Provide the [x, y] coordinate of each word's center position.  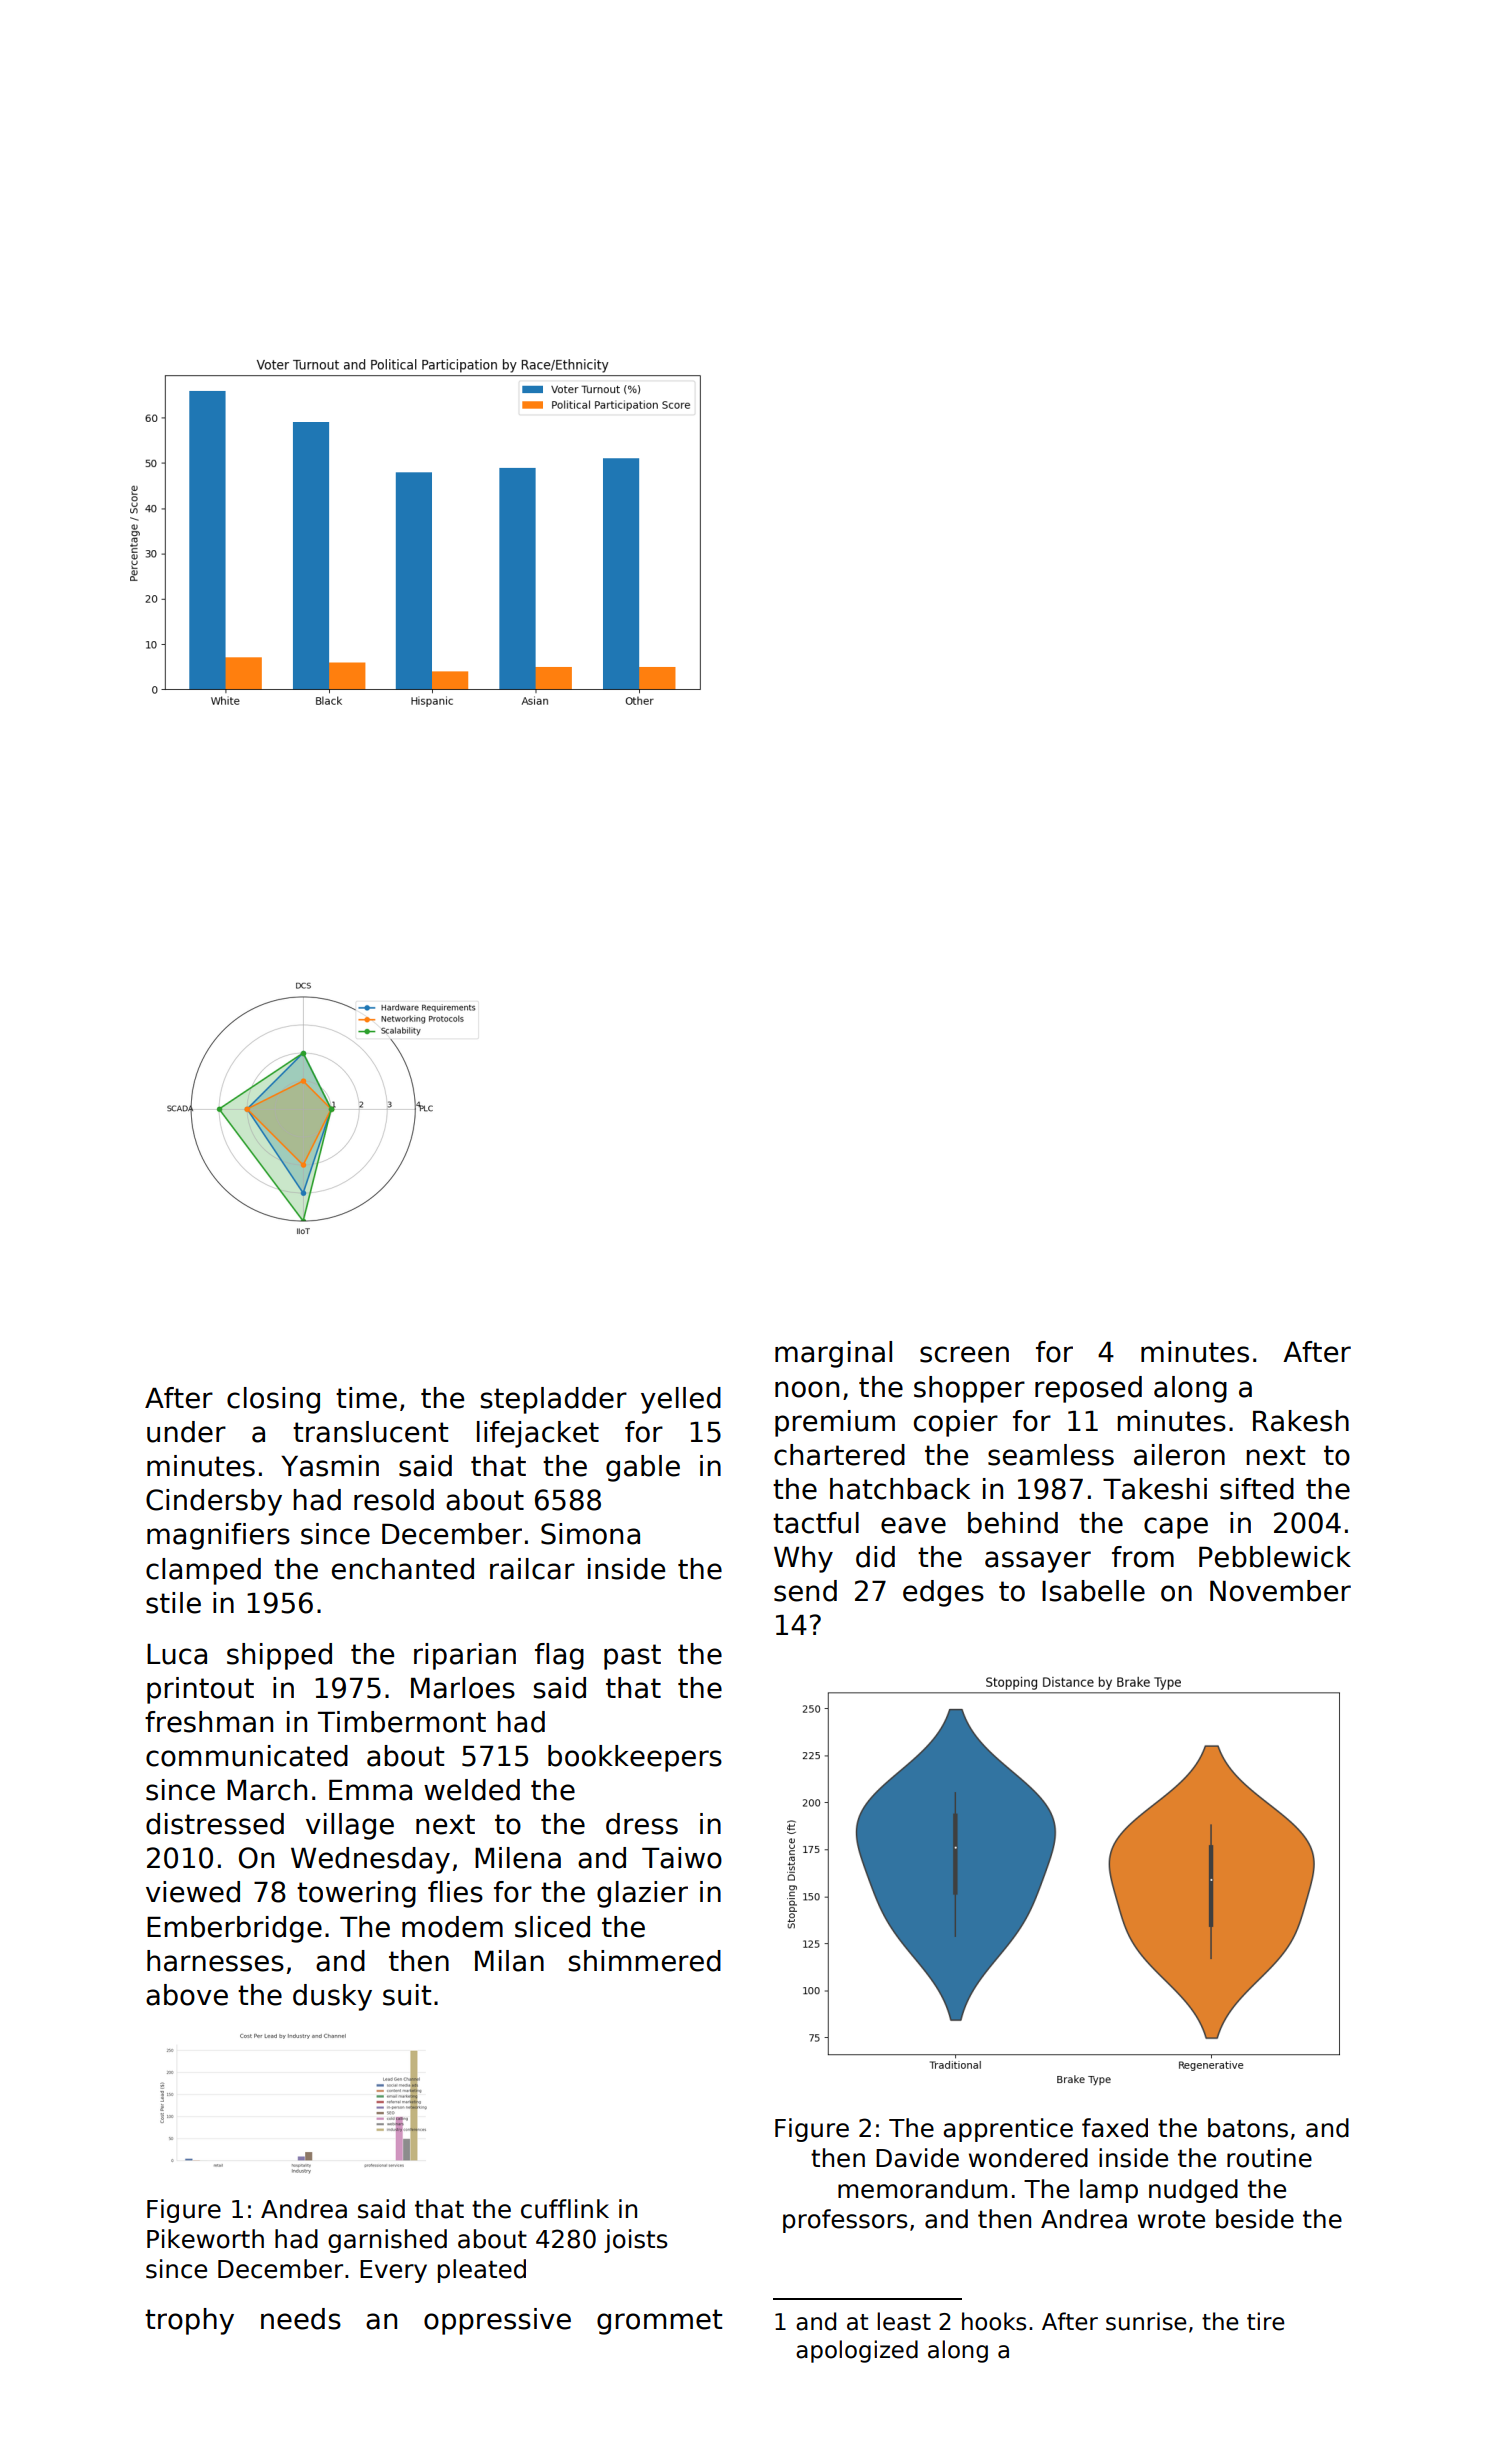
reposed [1088, 1389]
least [904, 2321]
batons [1248, 2128]
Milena [518, 1858]
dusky [332, 1997]
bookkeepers [635, 1758]
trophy [189, 2321]
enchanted [403, 1569]
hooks [994, 2321]
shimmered [644, 1961]
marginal [833, 1354]
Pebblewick [1275, 1557]
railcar [532, 1569]
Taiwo [682, 1858]
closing [273, 1400]
